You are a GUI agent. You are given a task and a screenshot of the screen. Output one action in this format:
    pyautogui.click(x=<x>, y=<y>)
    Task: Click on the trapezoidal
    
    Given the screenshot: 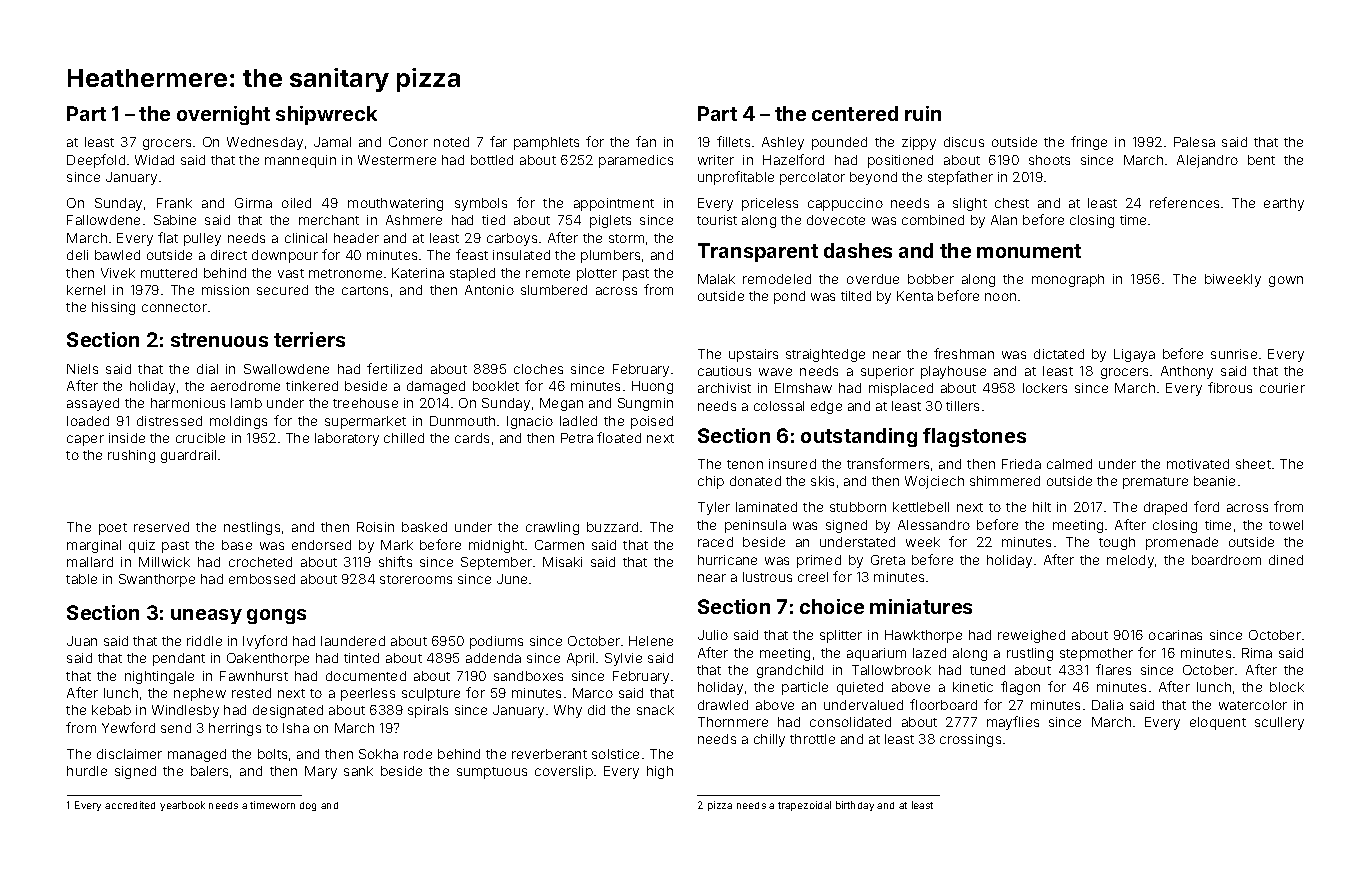 What is the action you would take?
    pyautogui.click(x=804, y=806)
